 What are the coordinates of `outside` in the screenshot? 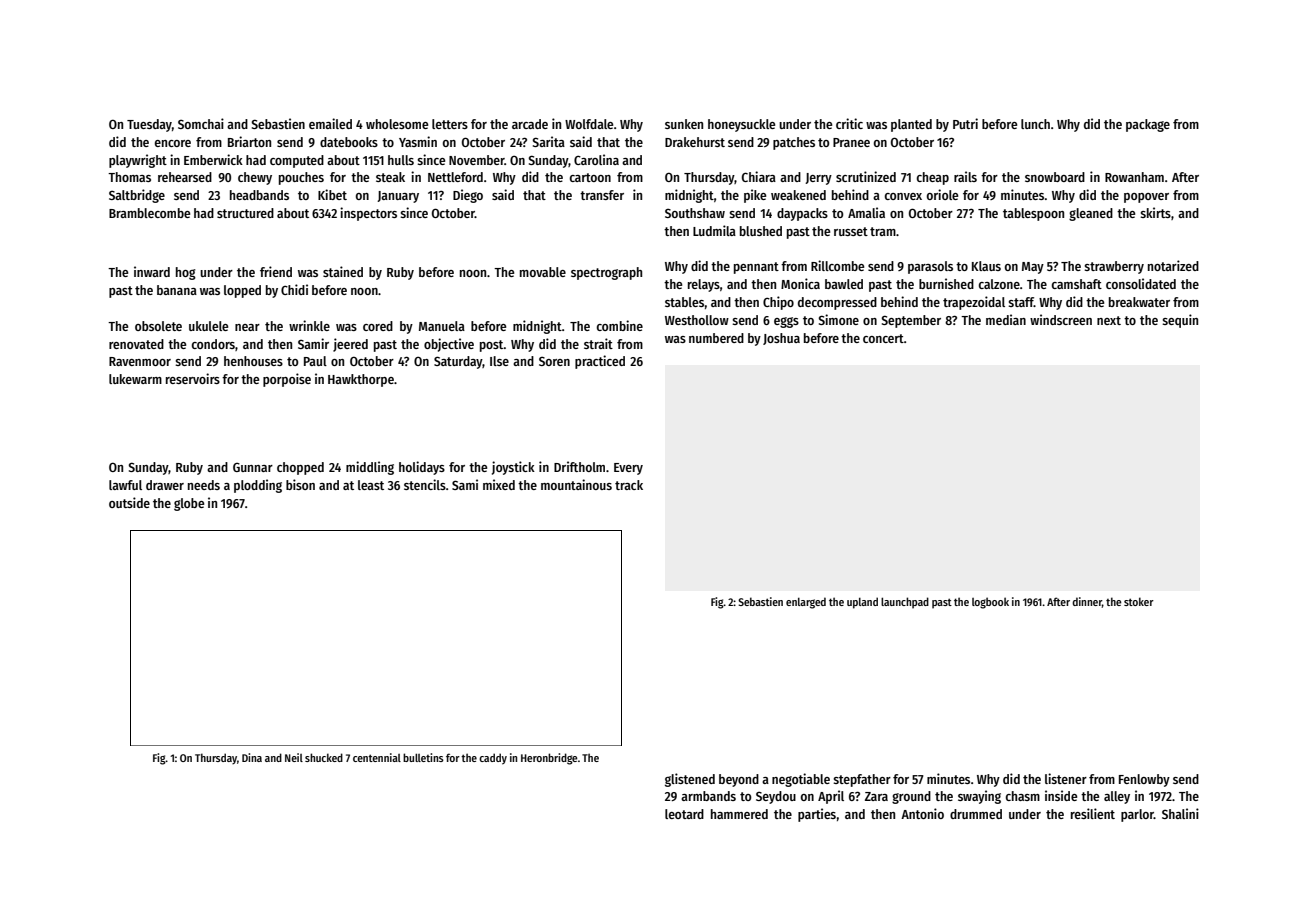 It's located at (129, 502).
